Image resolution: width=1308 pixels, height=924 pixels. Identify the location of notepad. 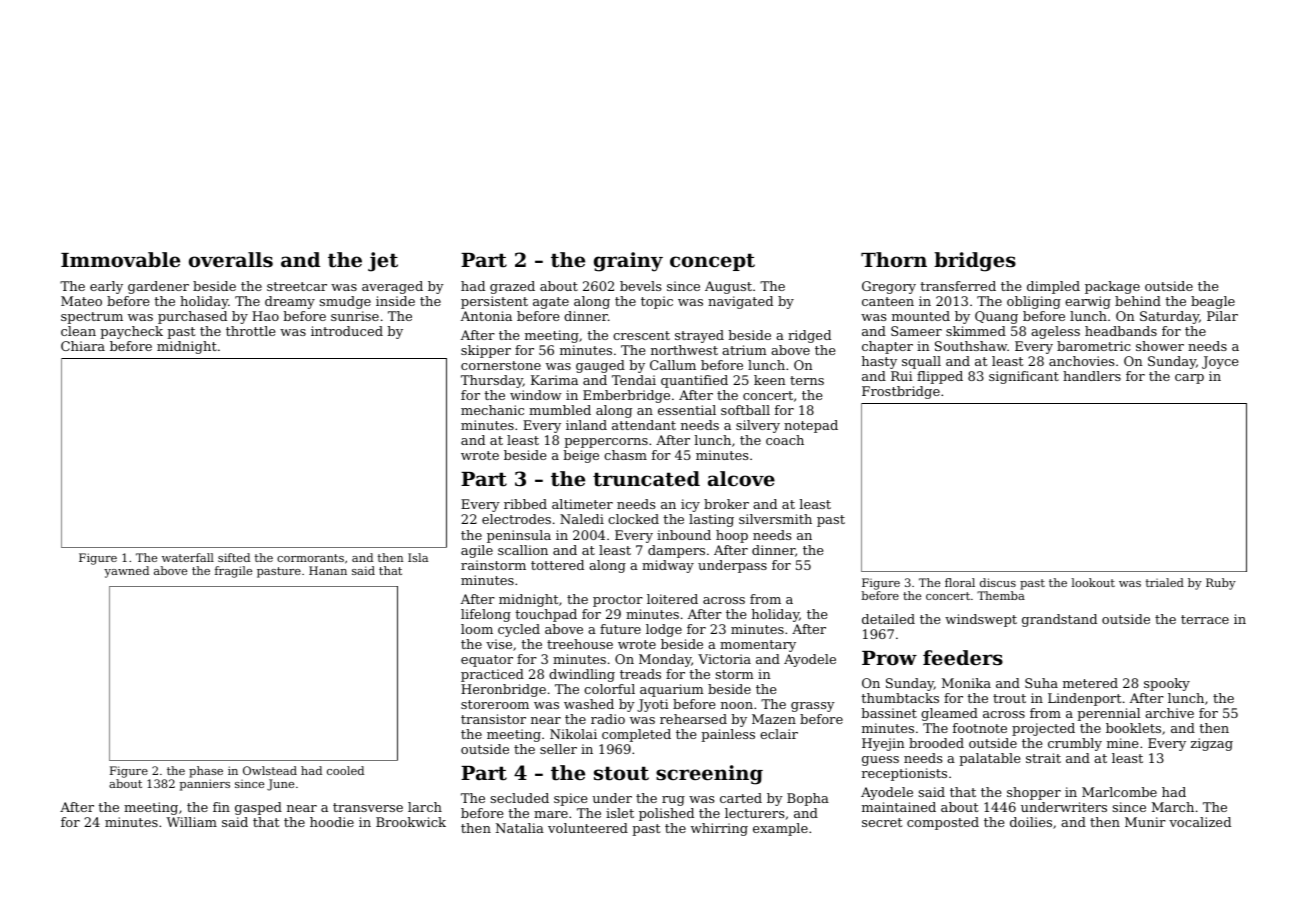
(811, 426).
